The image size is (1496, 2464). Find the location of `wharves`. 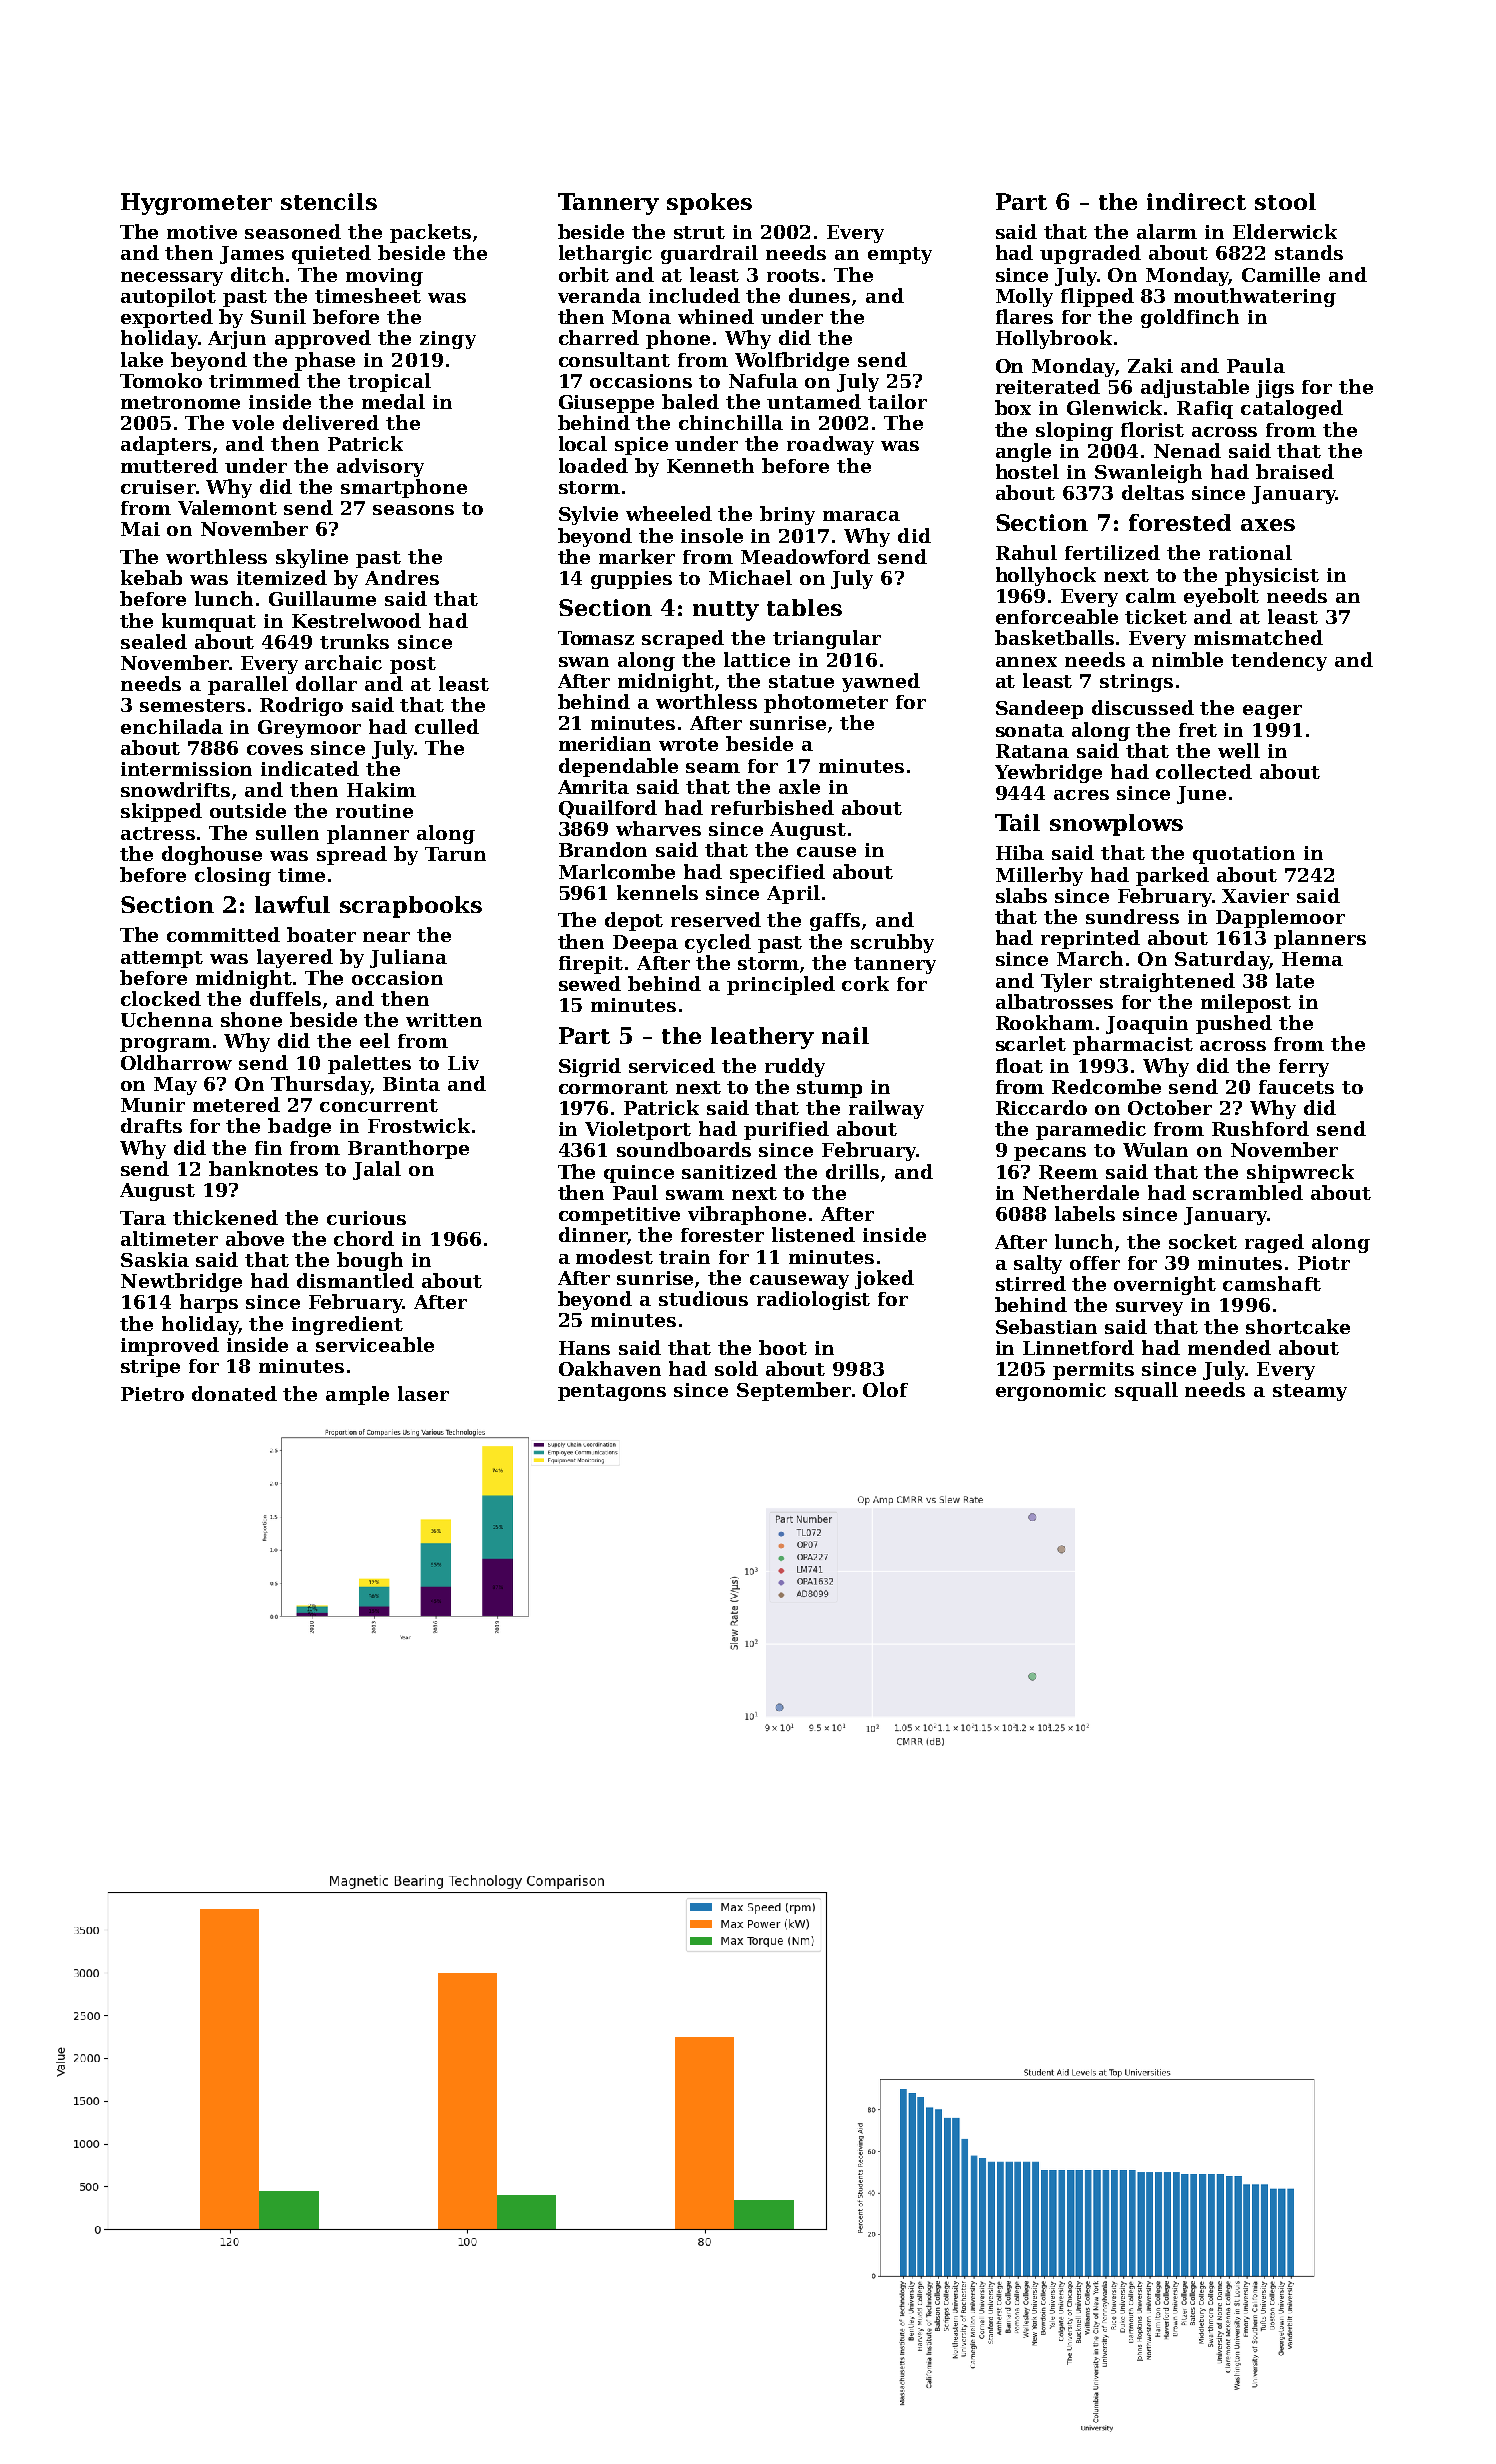

wharves is located at coordinates (658, 828).
